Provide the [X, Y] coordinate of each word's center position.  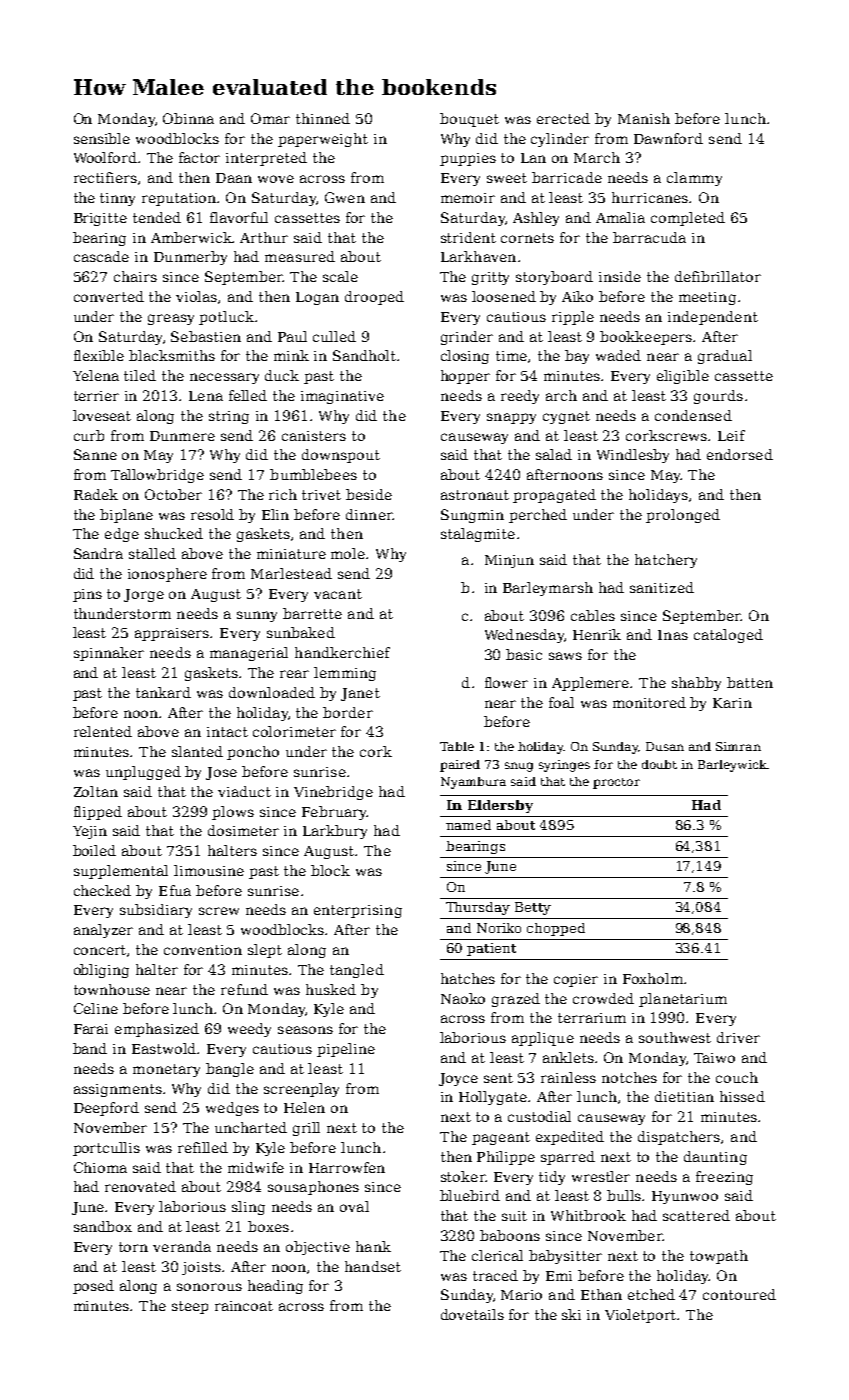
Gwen [345, 197]
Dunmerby [190, 258]
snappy [511, 418]
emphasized [157, 1030]
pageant [501, 1138]
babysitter [565, 1257]
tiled [140, 375]
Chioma [100, 1167]
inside [620, 276]
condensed [693, 415]
